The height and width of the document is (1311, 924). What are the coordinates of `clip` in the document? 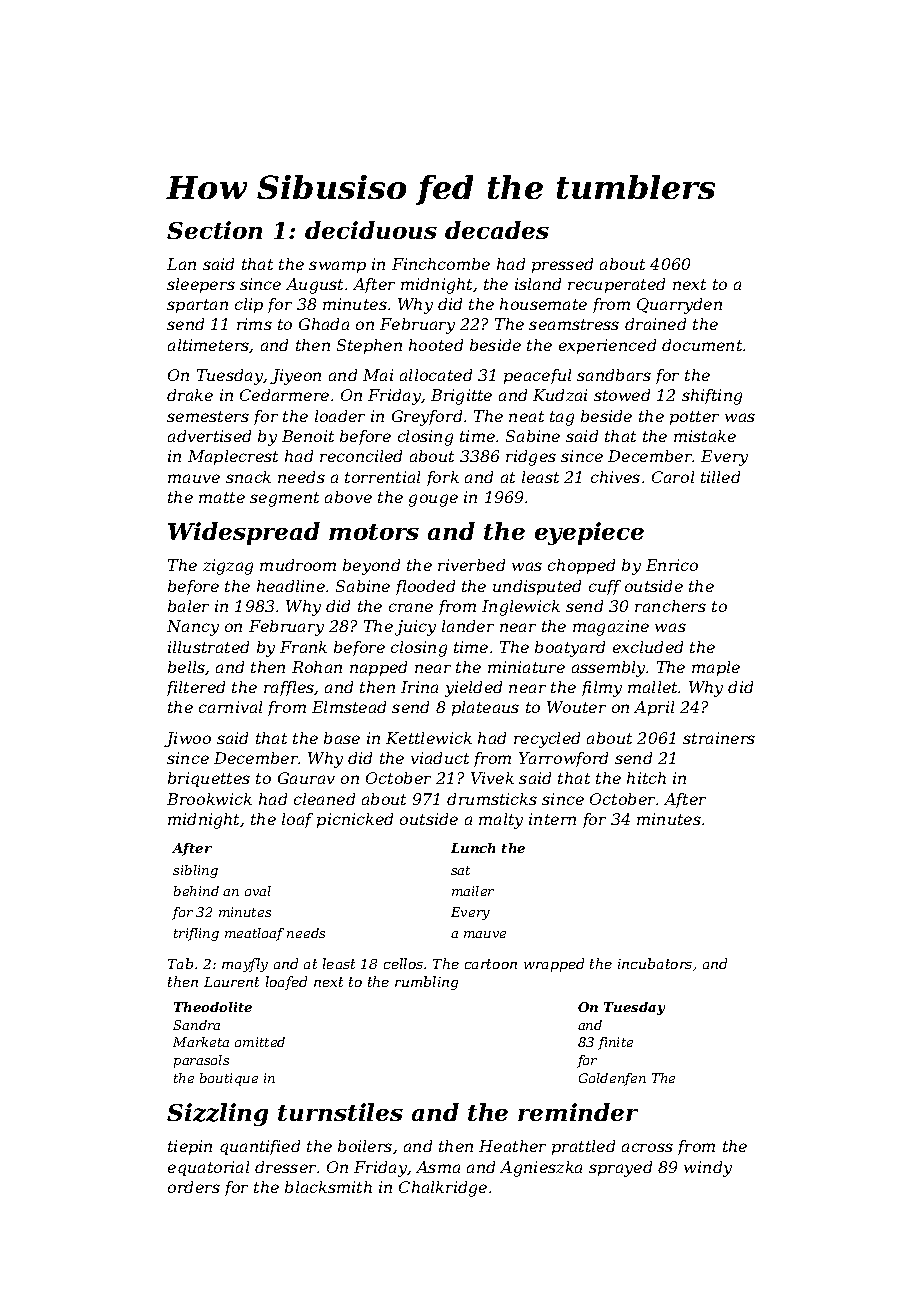 It's located at (249, 305).
